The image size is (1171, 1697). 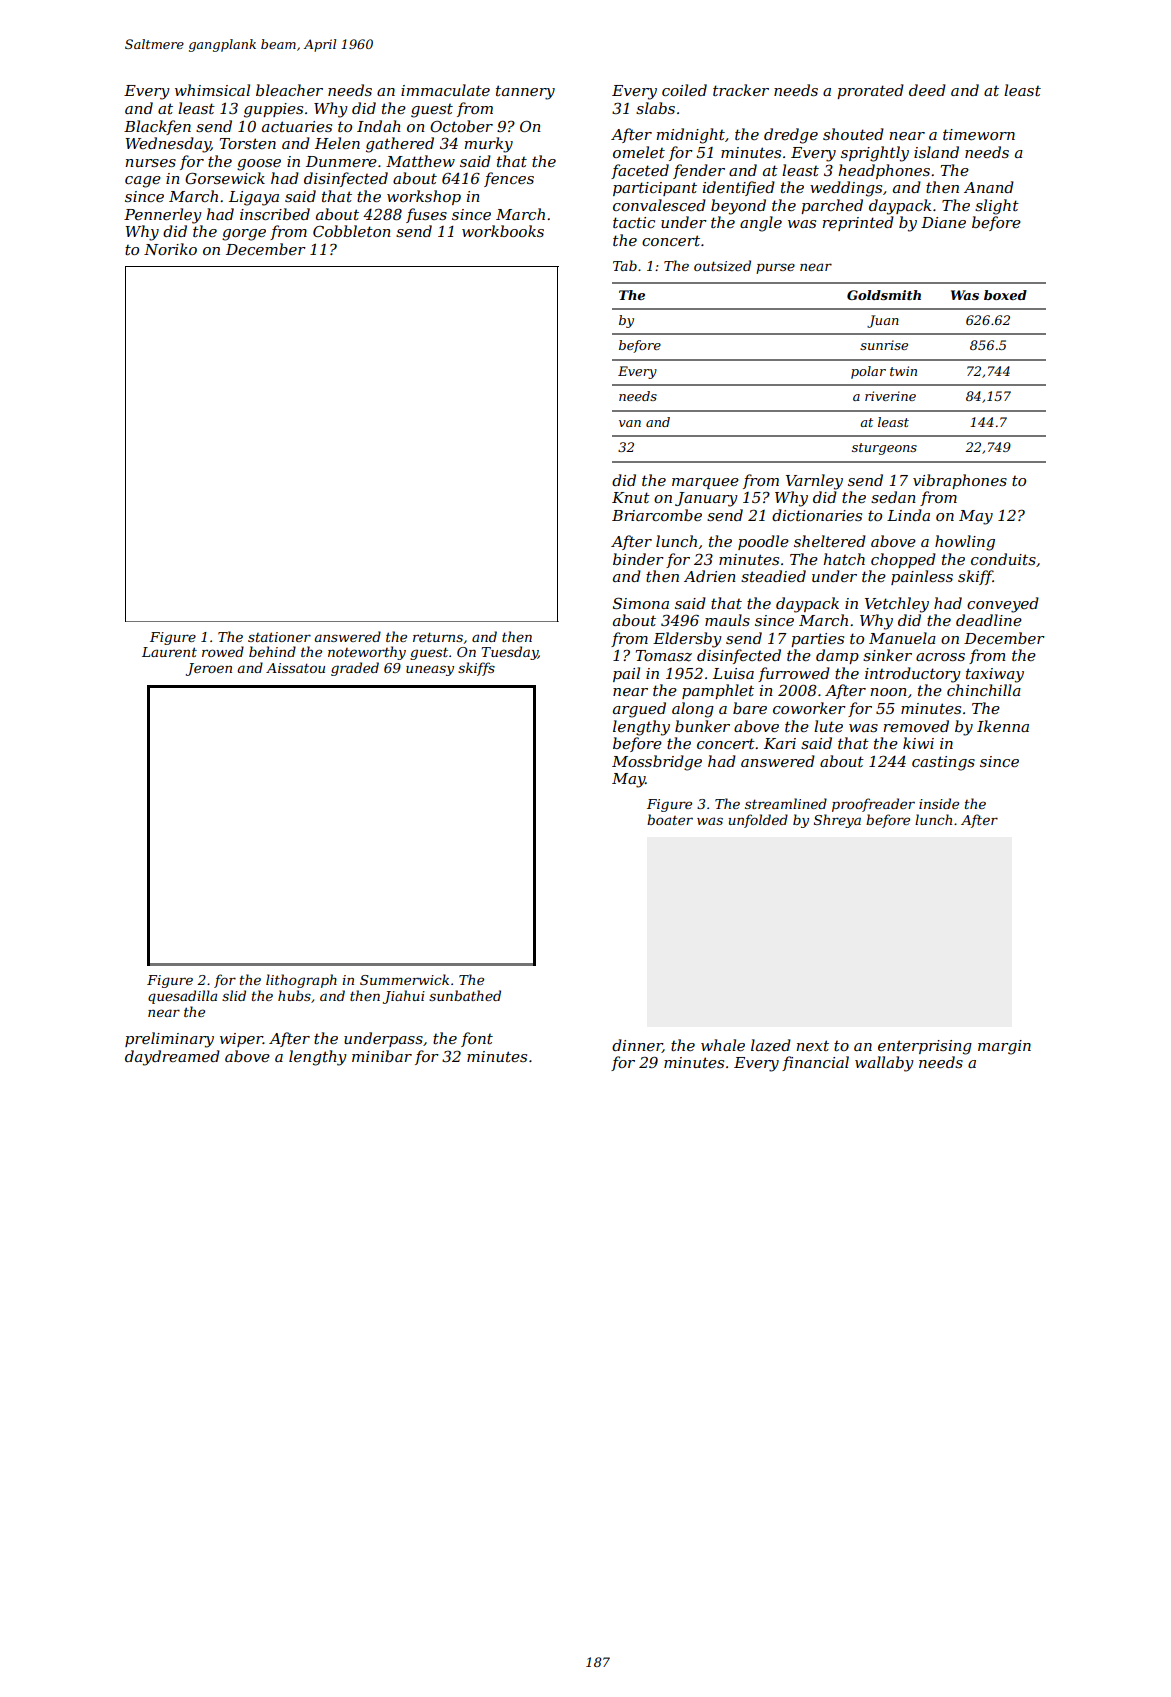 I want to click on stationer, so click(x=279, y=637).
